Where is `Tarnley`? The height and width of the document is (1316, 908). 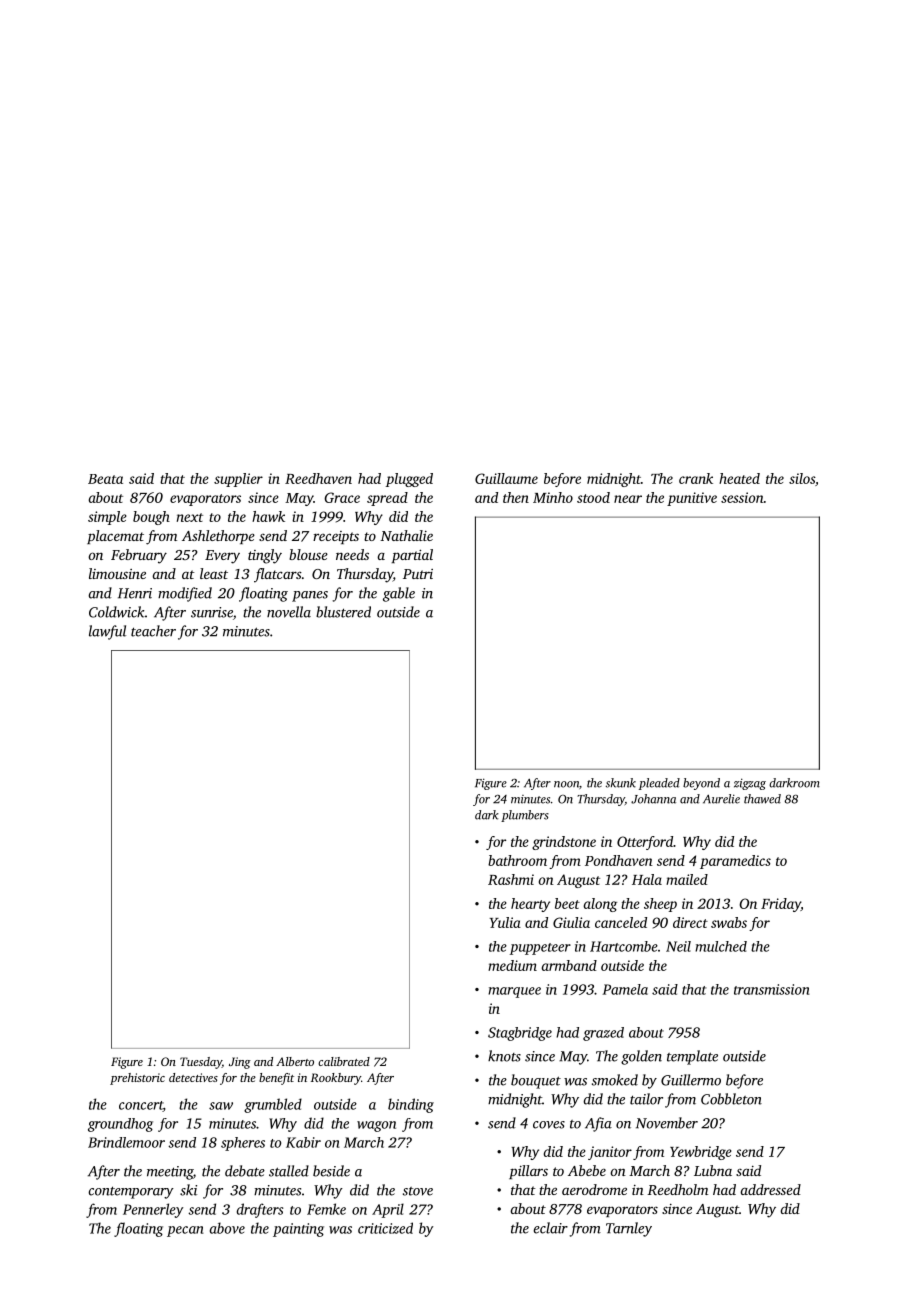
Tarnley is located at coordinates (629, 1229).
